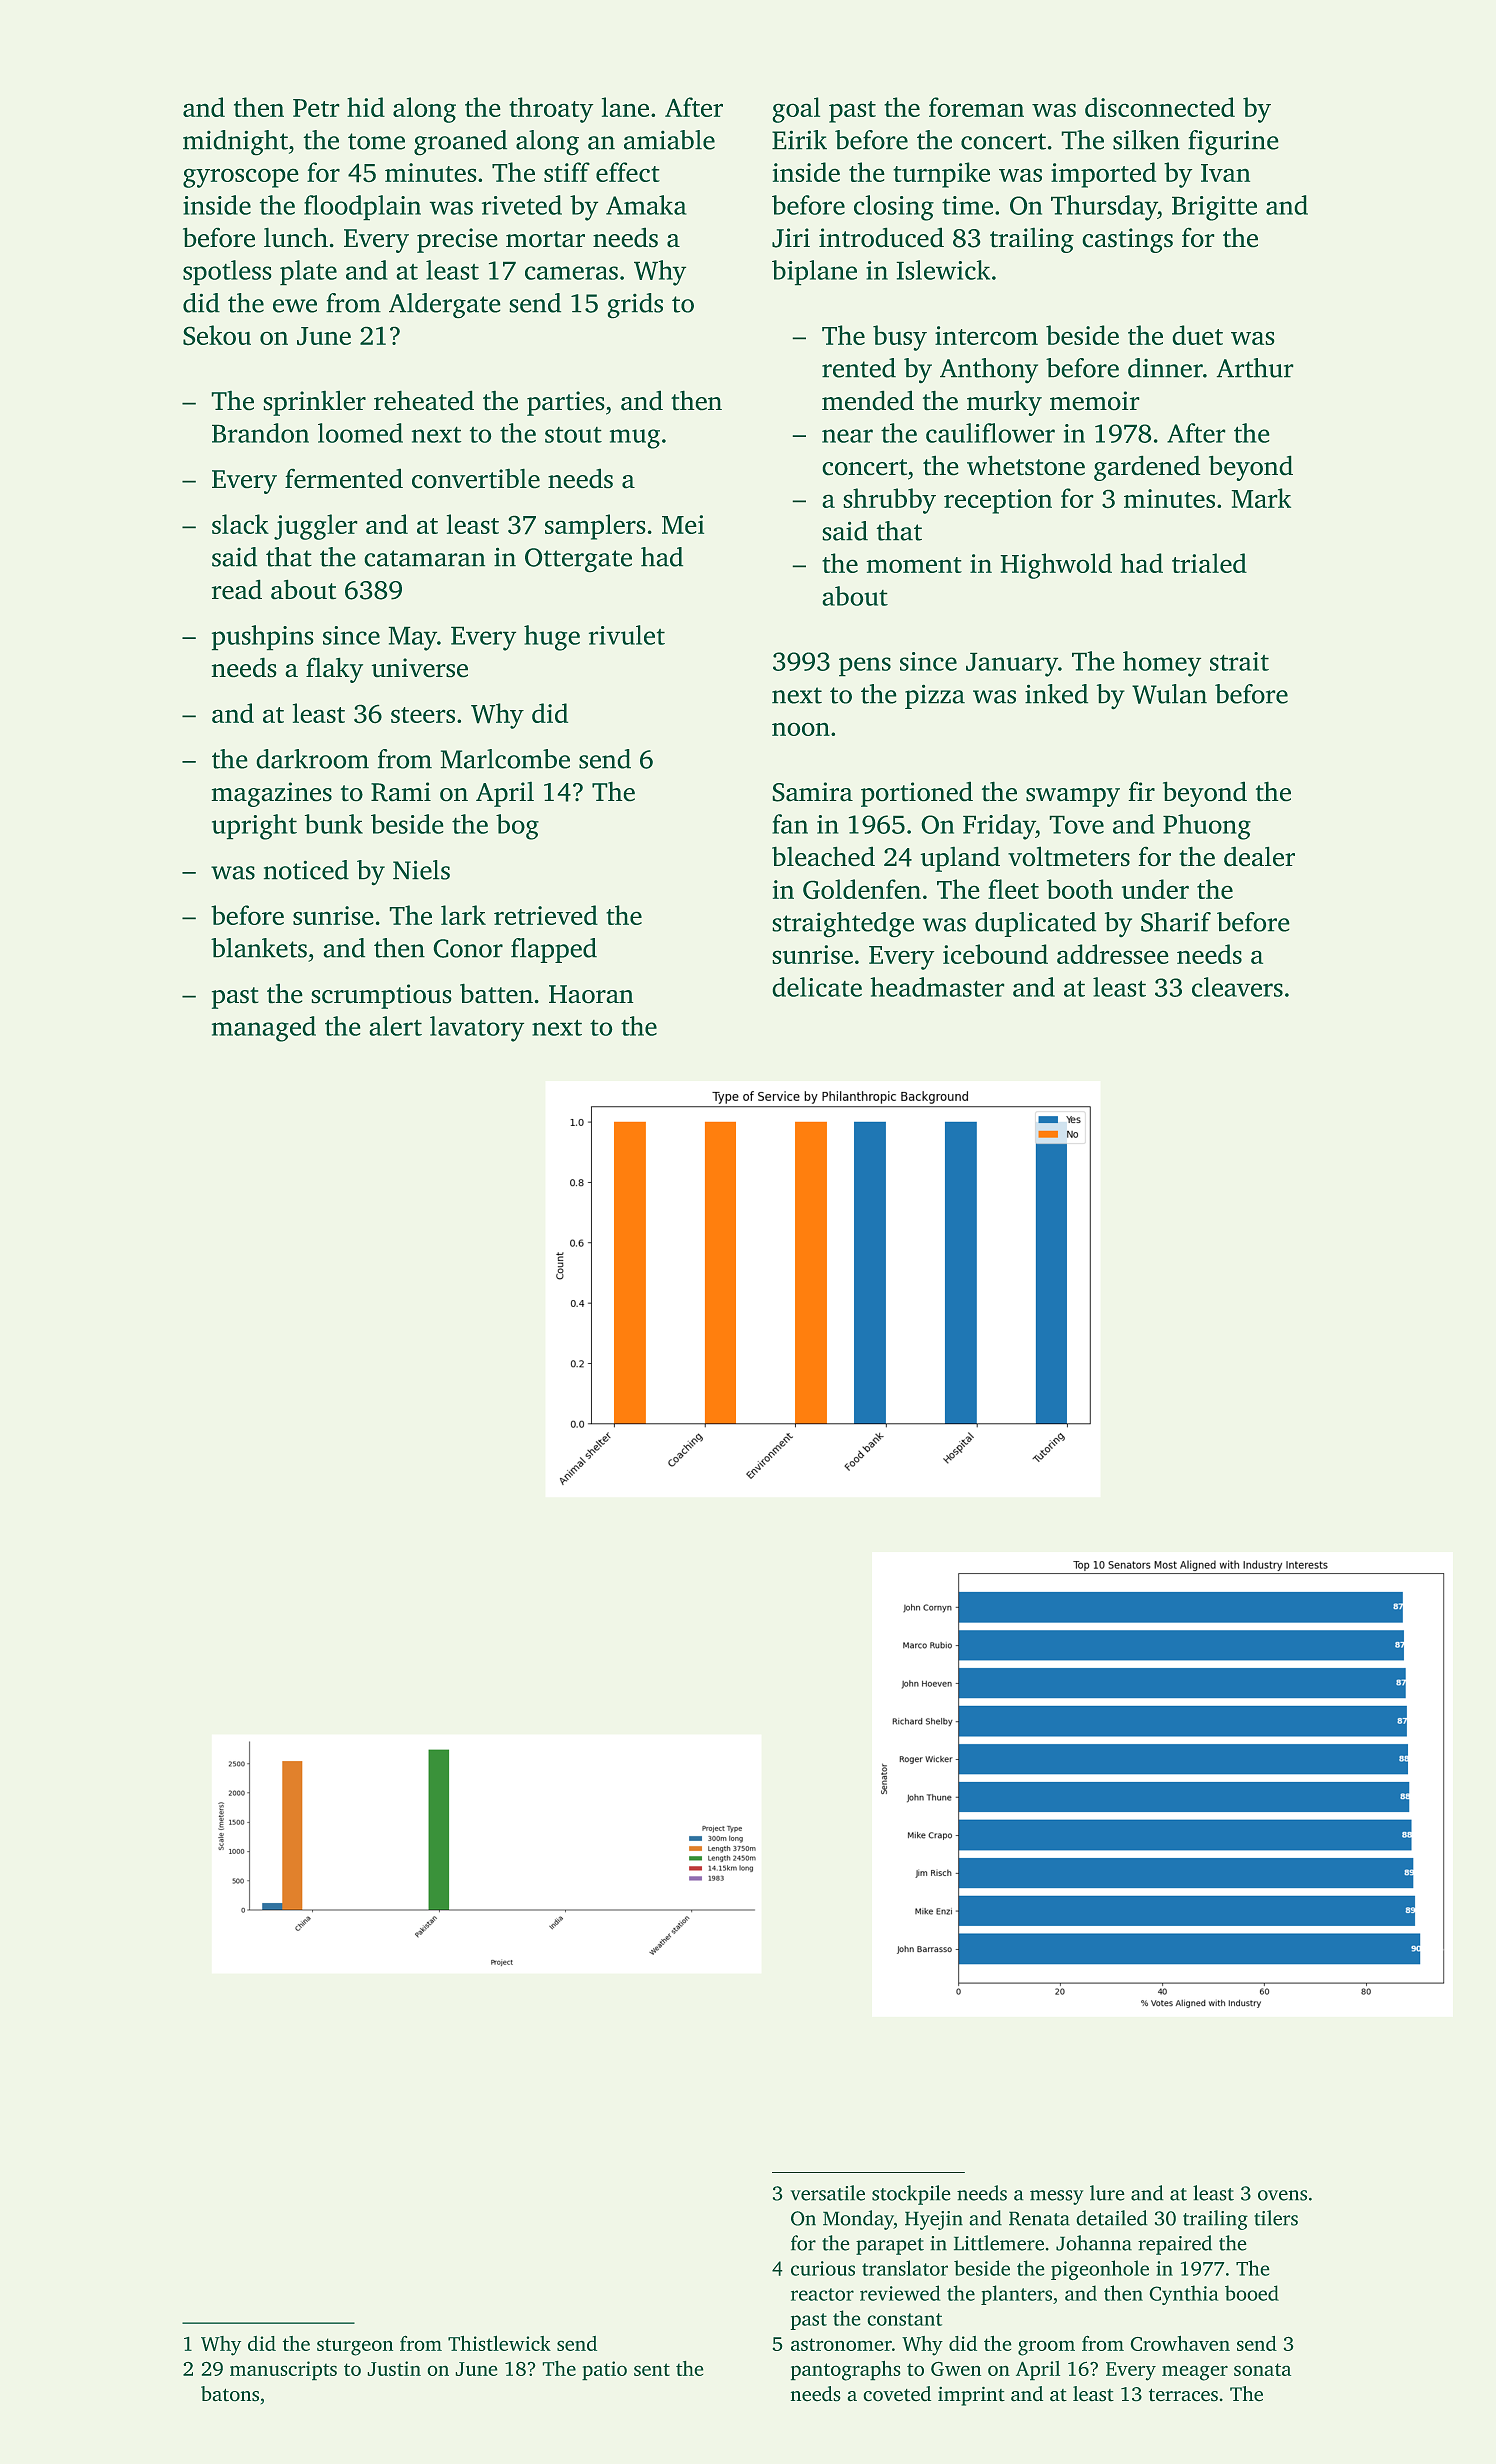  I want to click on midnight, so click(235, 143).
